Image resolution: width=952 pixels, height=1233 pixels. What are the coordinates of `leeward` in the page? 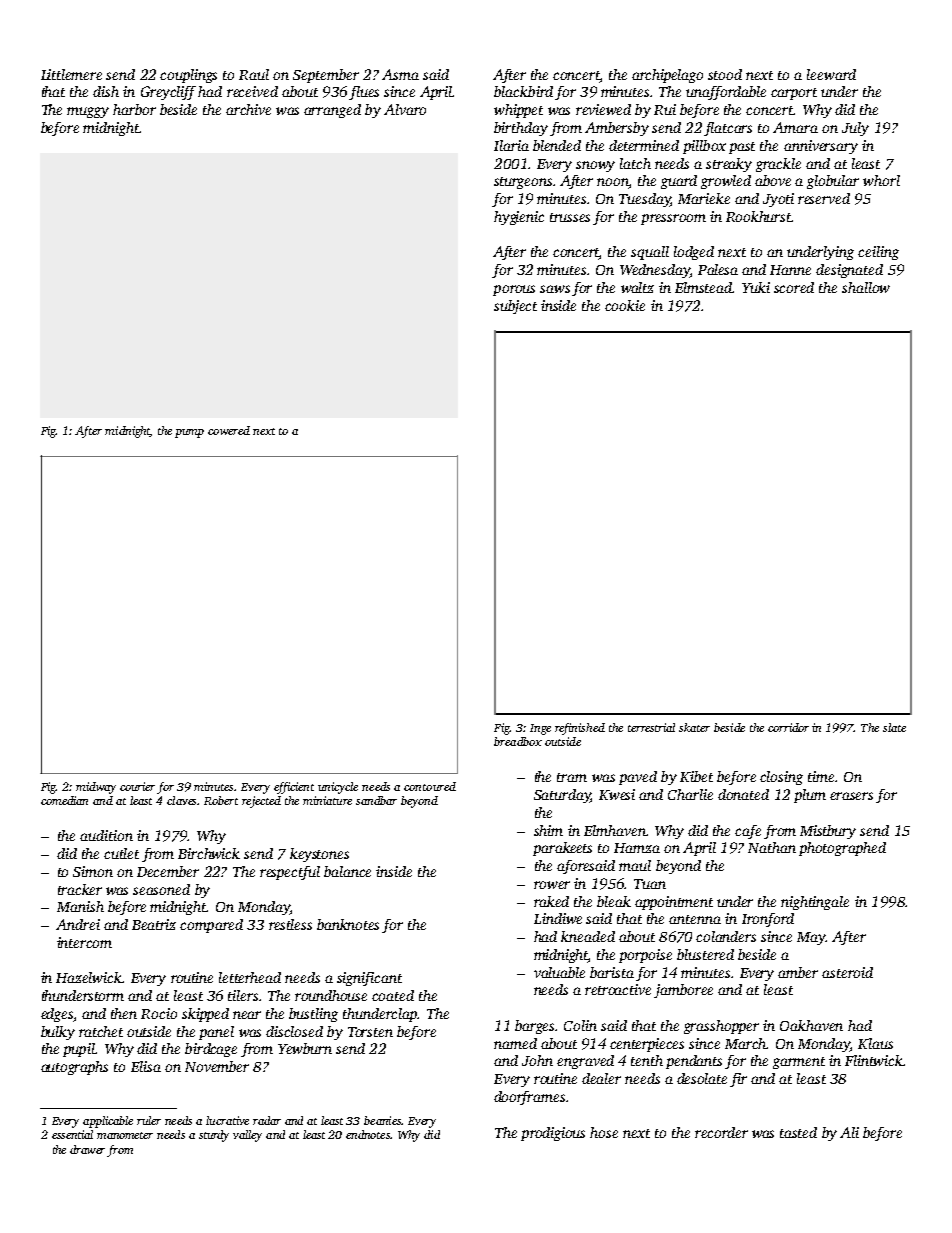 It's located at (831, 74).
